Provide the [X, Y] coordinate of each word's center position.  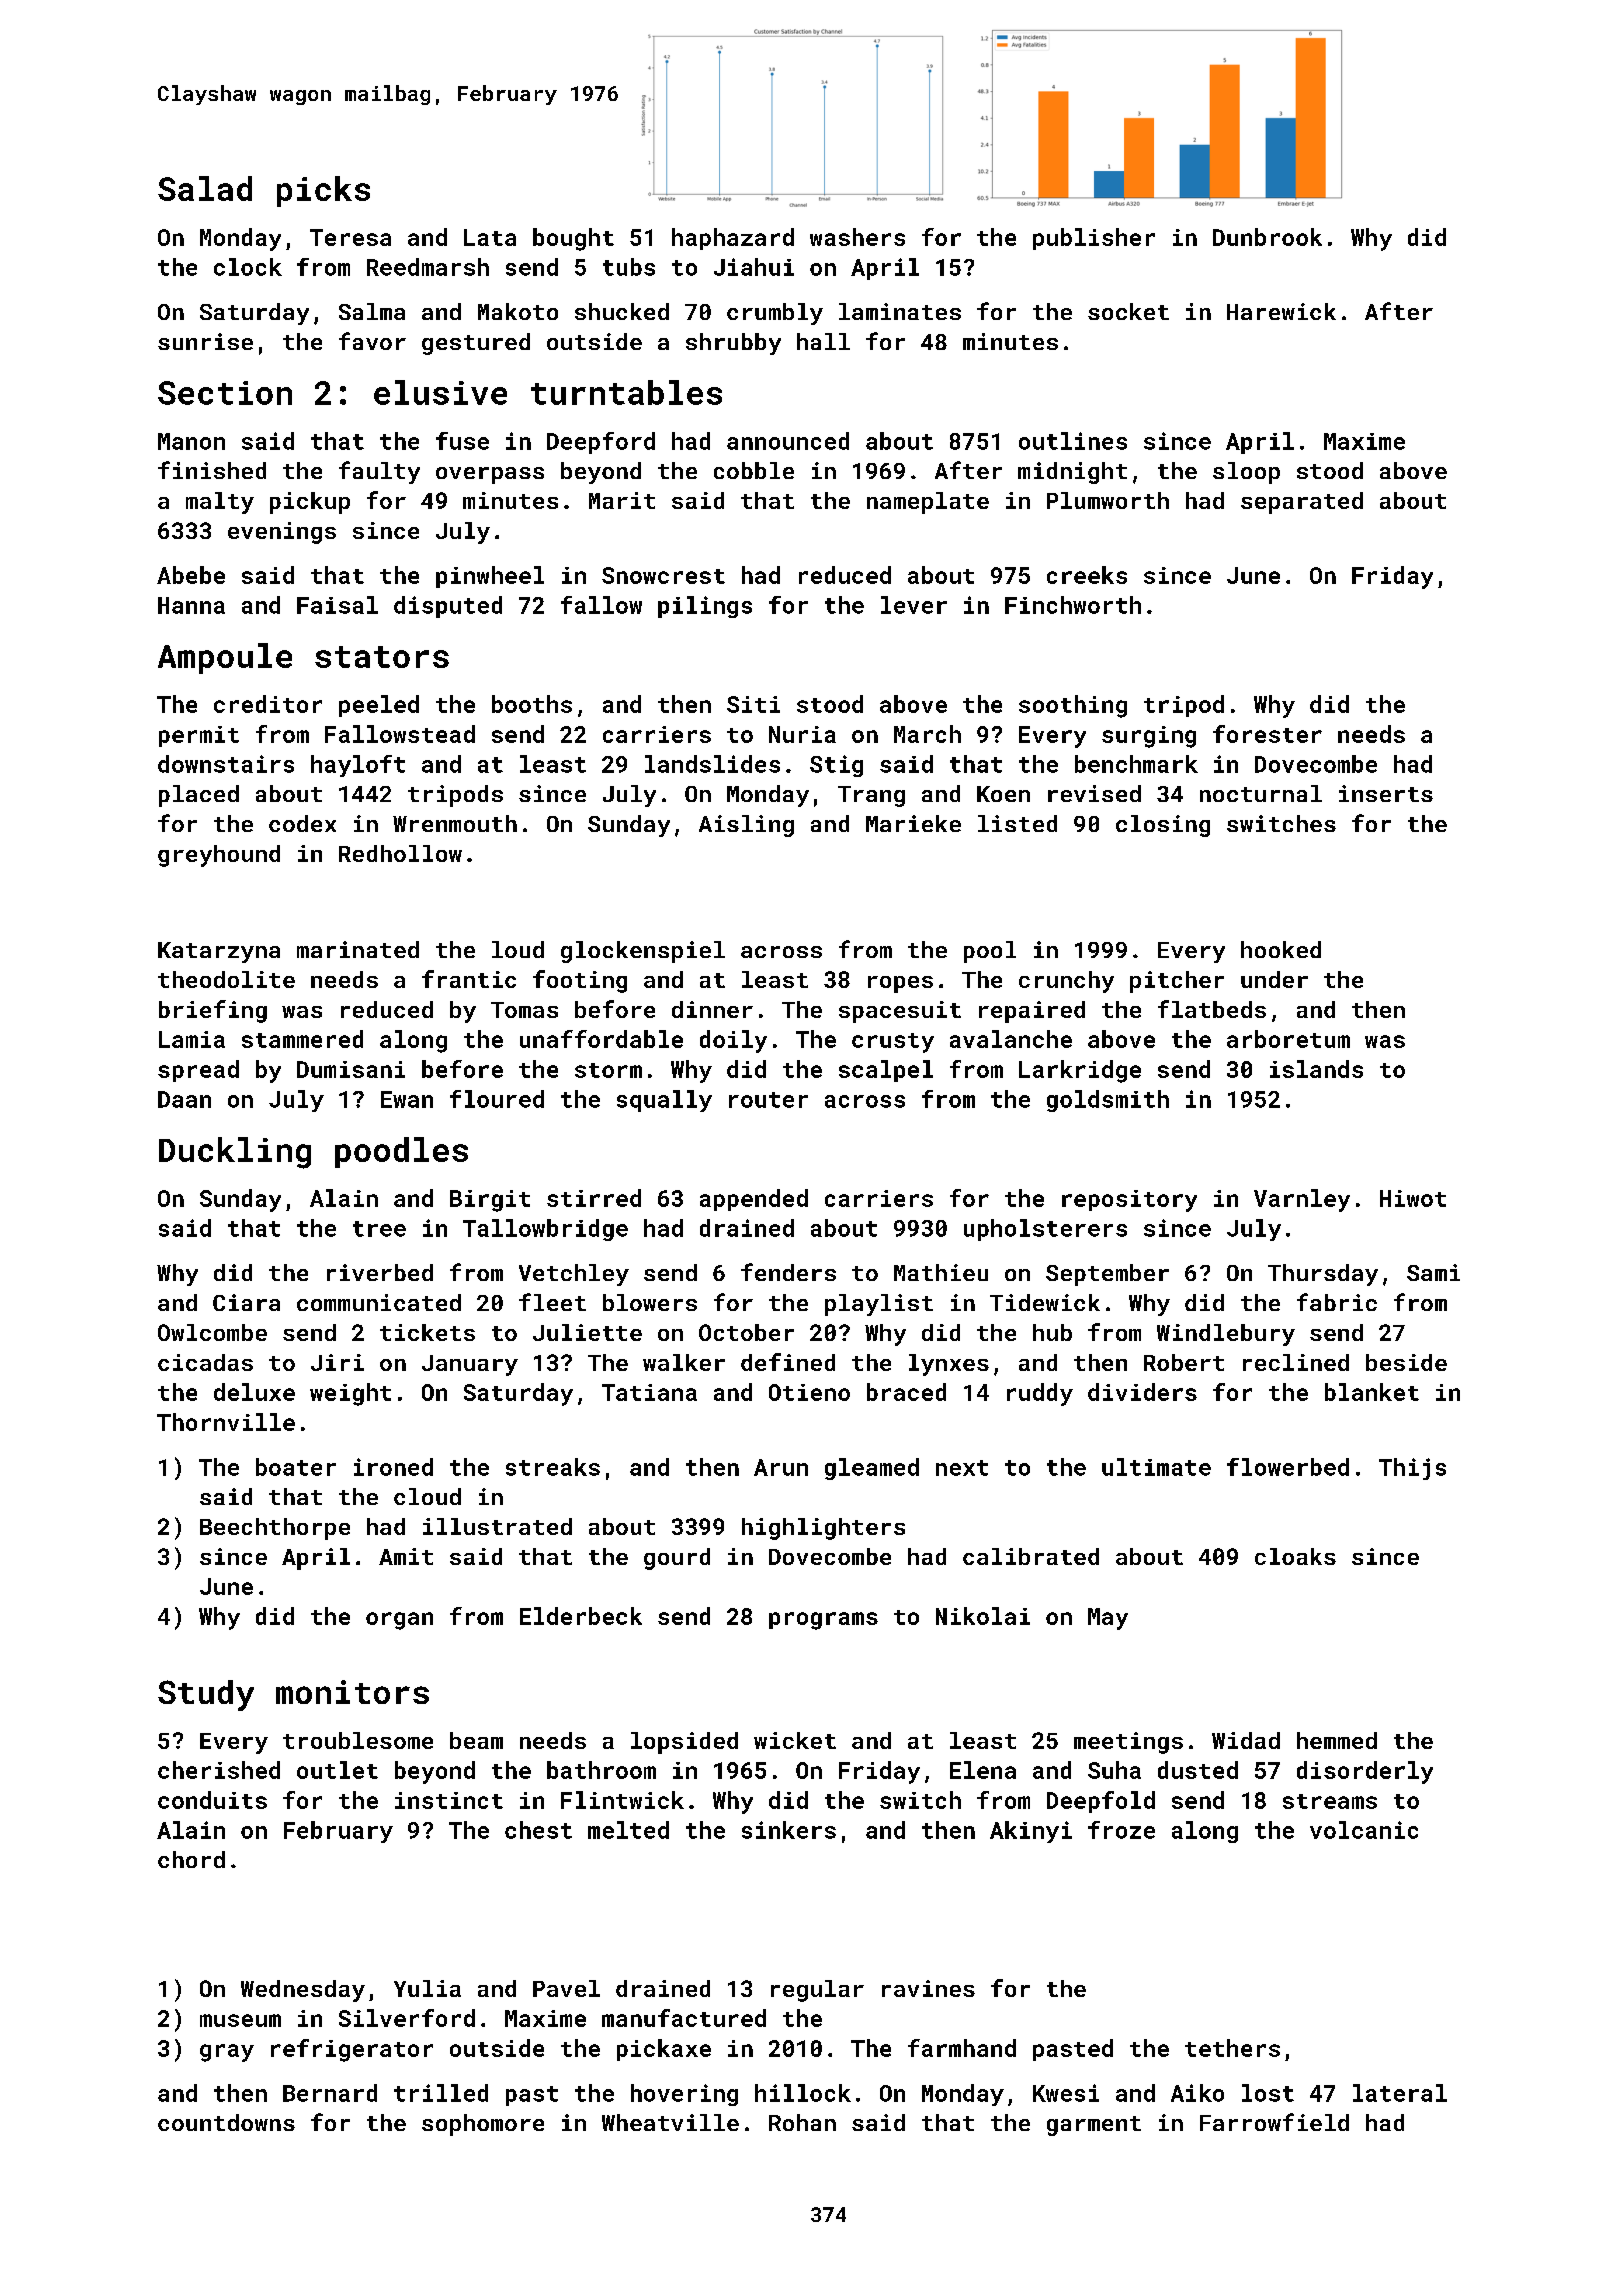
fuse [462, 441]
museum [240, 2020]
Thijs [1412, 1469]
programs [823, 1621]
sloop [1246, 473]
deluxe [254, 1392]
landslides [712, 764]
